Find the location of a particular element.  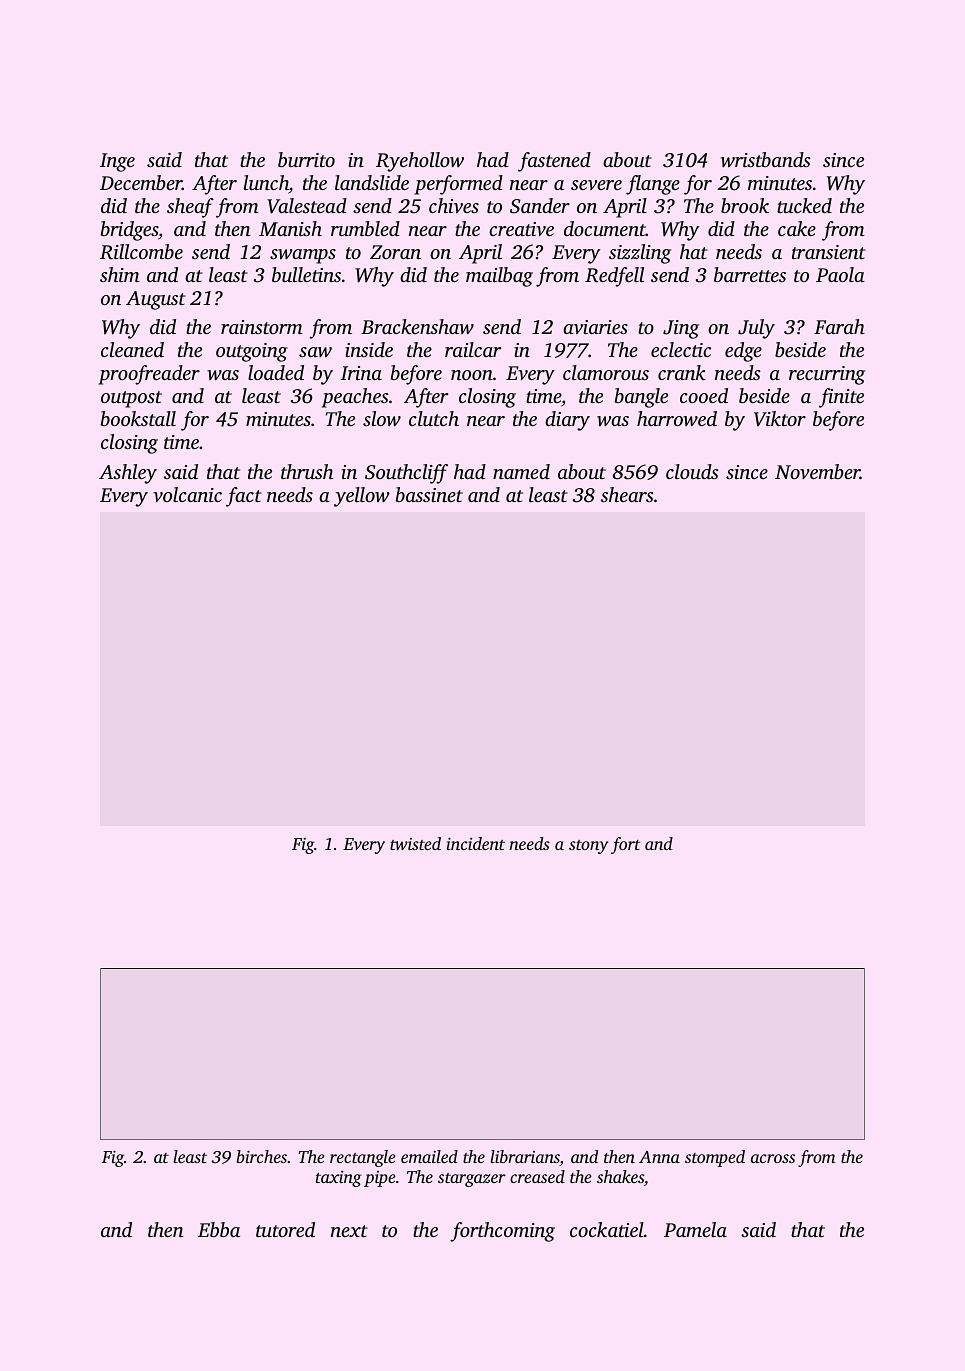

clouds is located at coordinates (692, 471).
